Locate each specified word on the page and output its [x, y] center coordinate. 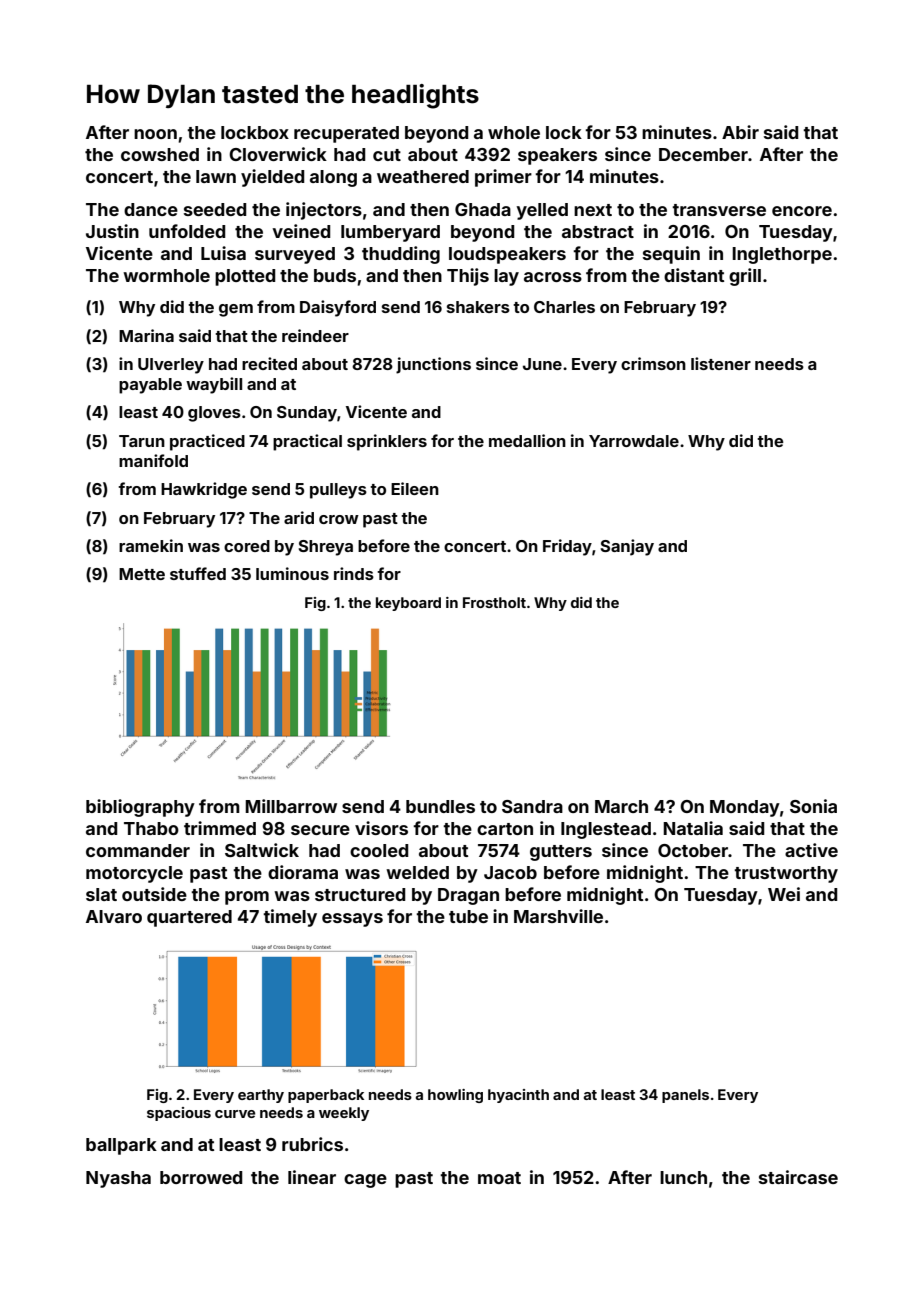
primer [503, 178]
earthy [261, 1096]
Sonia [813, 806]
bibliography [140, 808]
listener [721, 363]
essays [352, 920]
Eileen [415, 488]
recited [269, 363]
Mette [142, 574]
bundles [440, 806]
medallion [527, 440]
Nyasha [118, 1179]
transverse [719, 210]
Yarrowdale [634, 441]
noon [155, 134]
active [811, 850]
